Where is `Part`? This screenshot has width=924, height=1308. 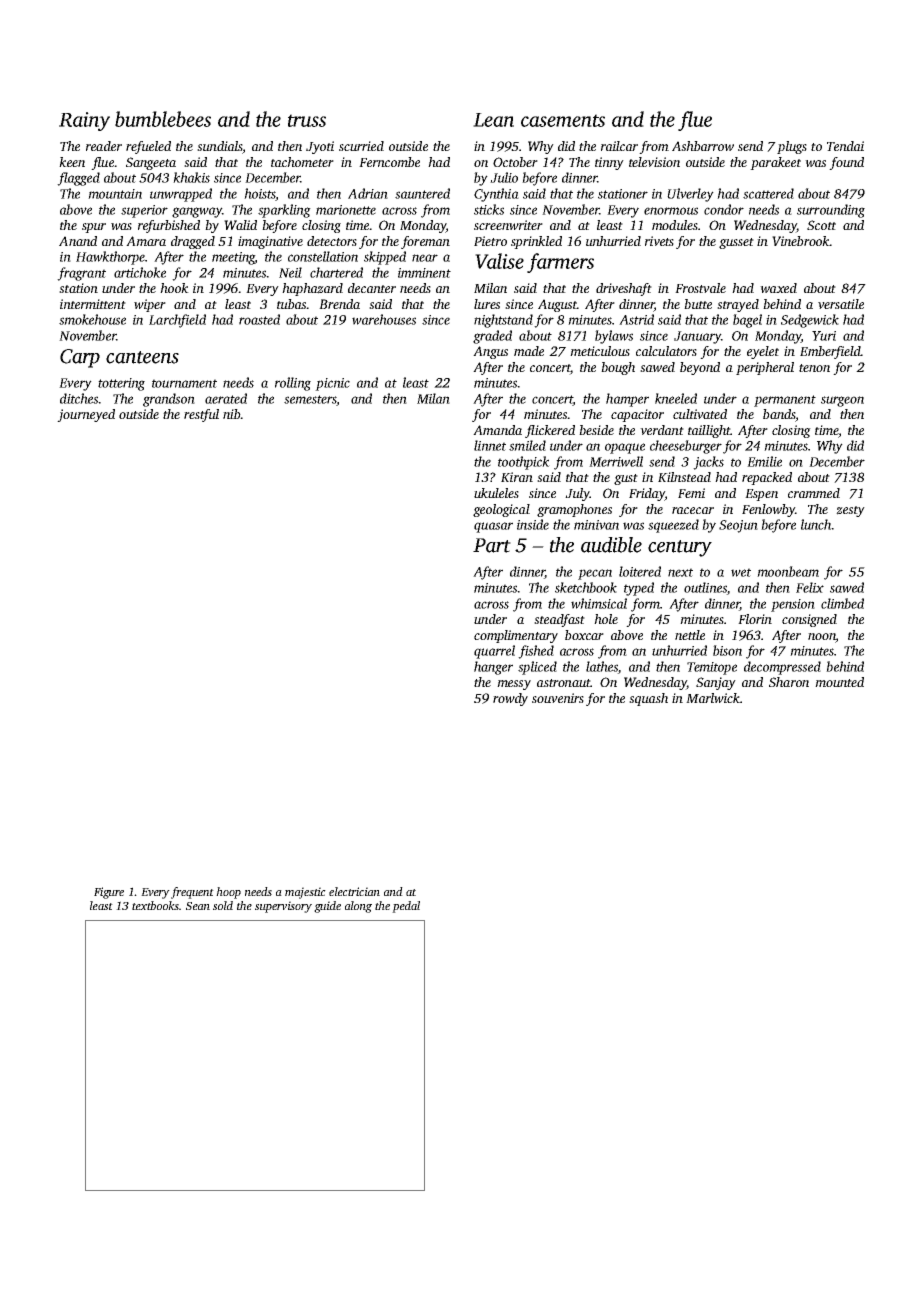
Part is located at coordinates (492, 545).
